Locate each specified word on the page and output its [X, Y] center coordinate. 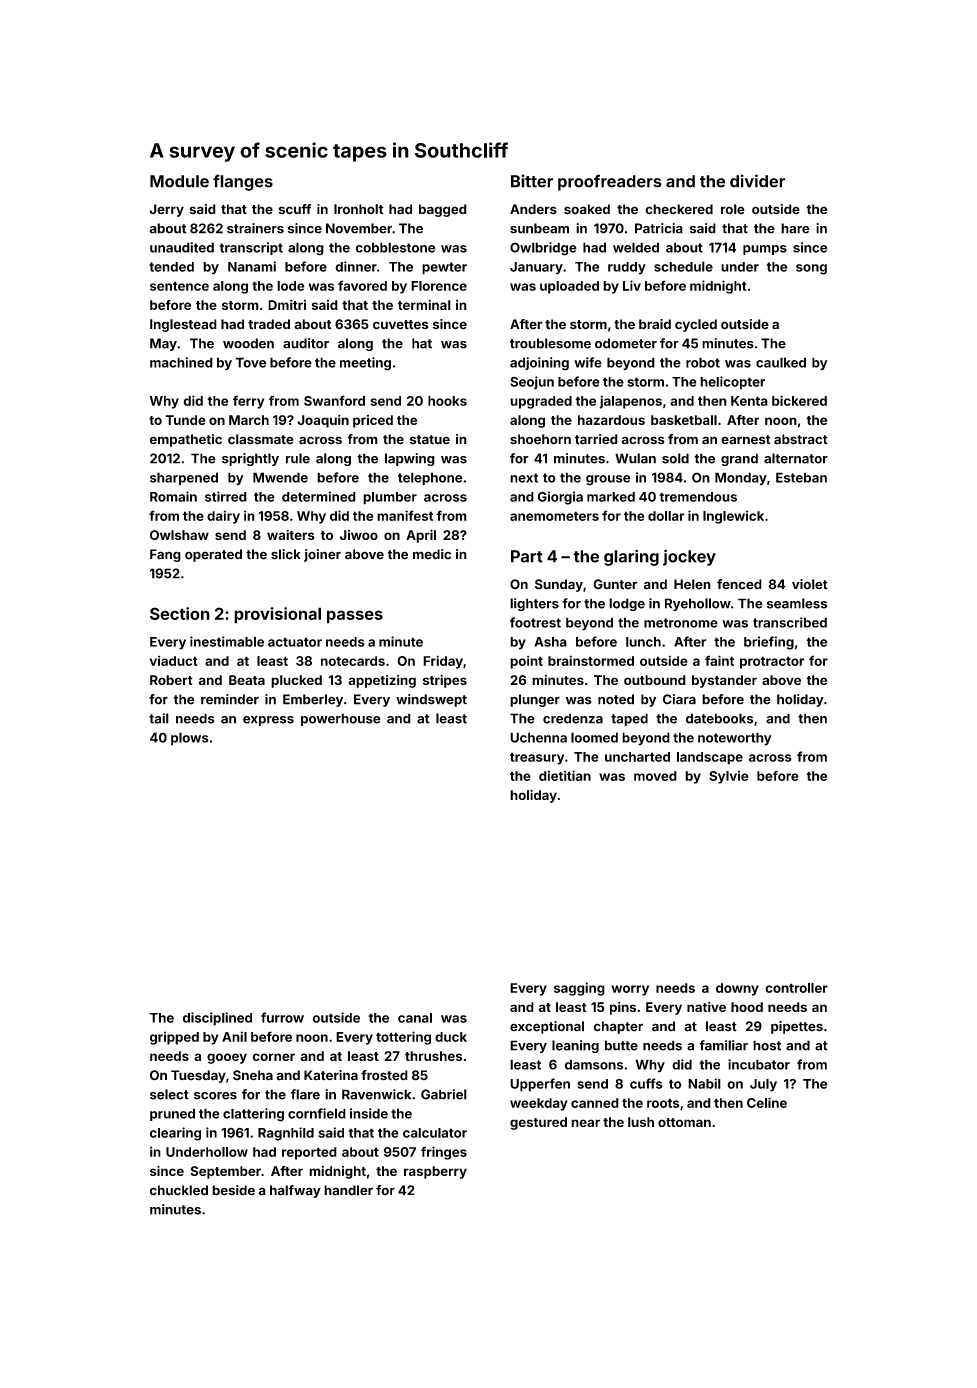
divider [757, 181]
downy [737, 989]
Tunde [185, 420]
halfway [295, 1191]
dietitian [565, 775]
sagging [579, 989]
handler [348, 1190]
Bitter [532, 181]
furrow [282, 1017]
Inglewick [733, 517]
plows [190, 739]
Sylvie [728, 777]
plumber [390, 498]
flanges [243, 182]
